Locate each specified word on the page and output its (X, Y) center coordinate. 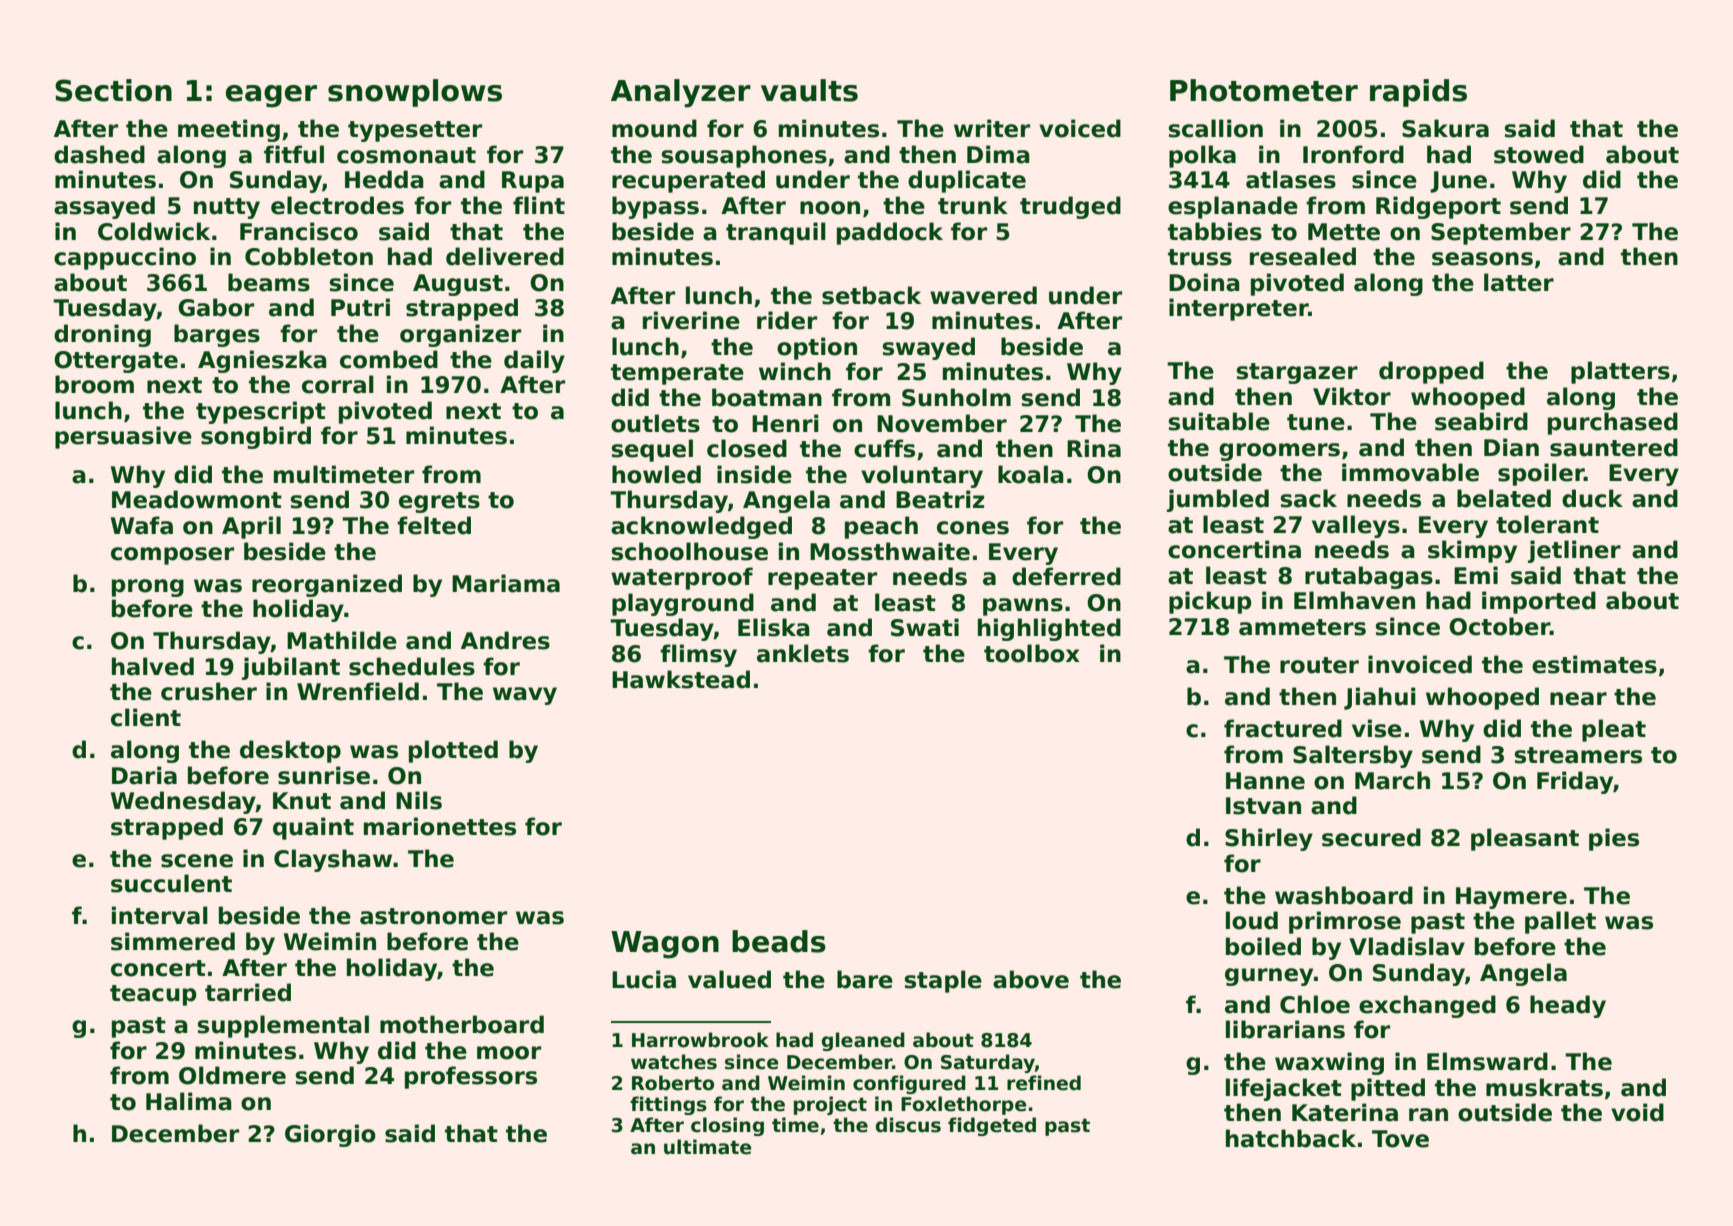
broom (94, 384)
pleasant (1525, 839)
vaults (809, 90)
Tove (1400, 1139)
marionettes (440, 826)
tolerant (1547, 524)
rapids (1418, 93)
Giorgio (330, 1135)
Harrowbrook (700, 1040)
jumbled (1218, 500)
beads (779, 941)
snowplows (415, 93)
